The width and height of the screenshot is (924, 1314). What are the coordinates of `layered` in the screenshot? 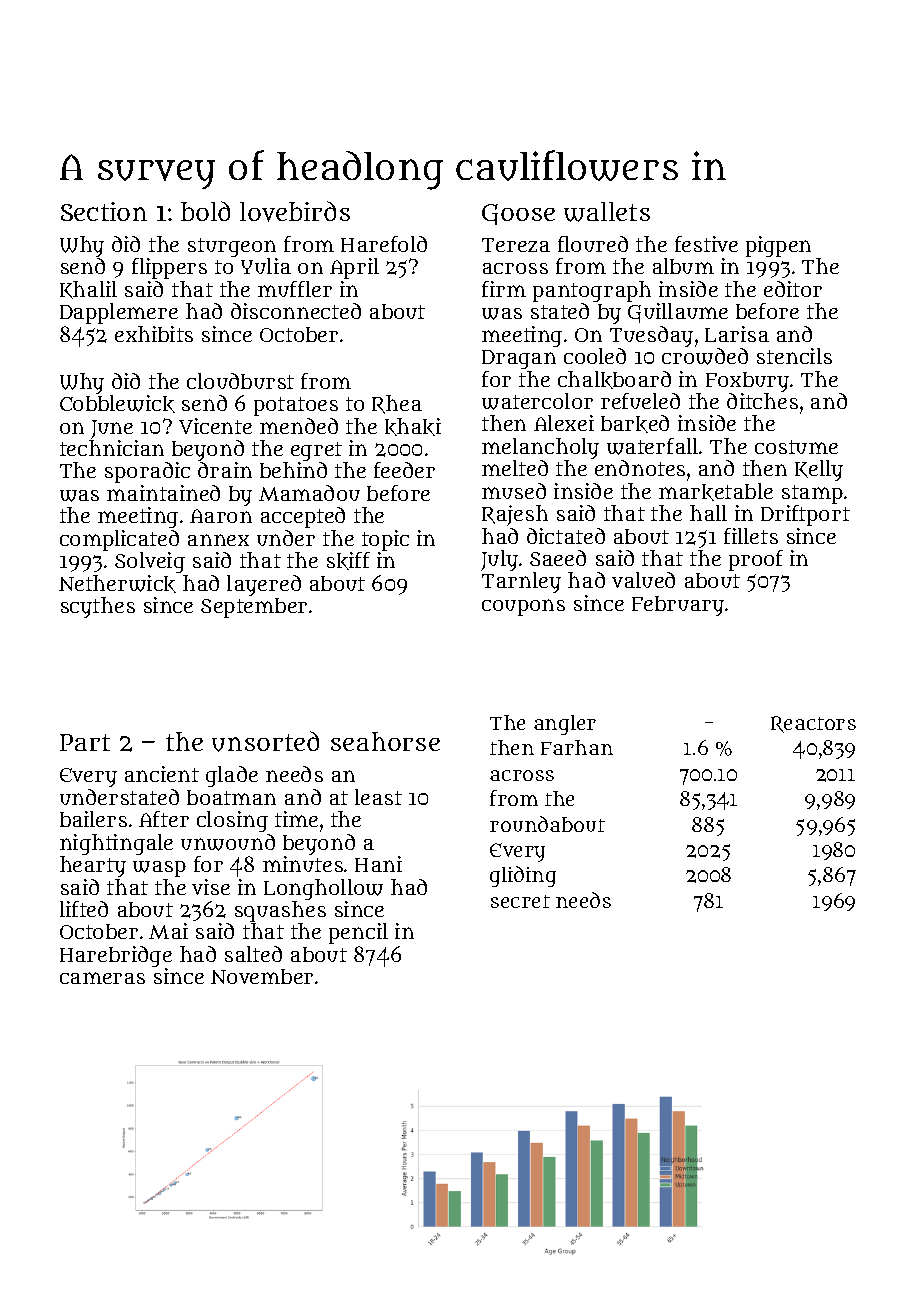 It's located at (264, 585).
